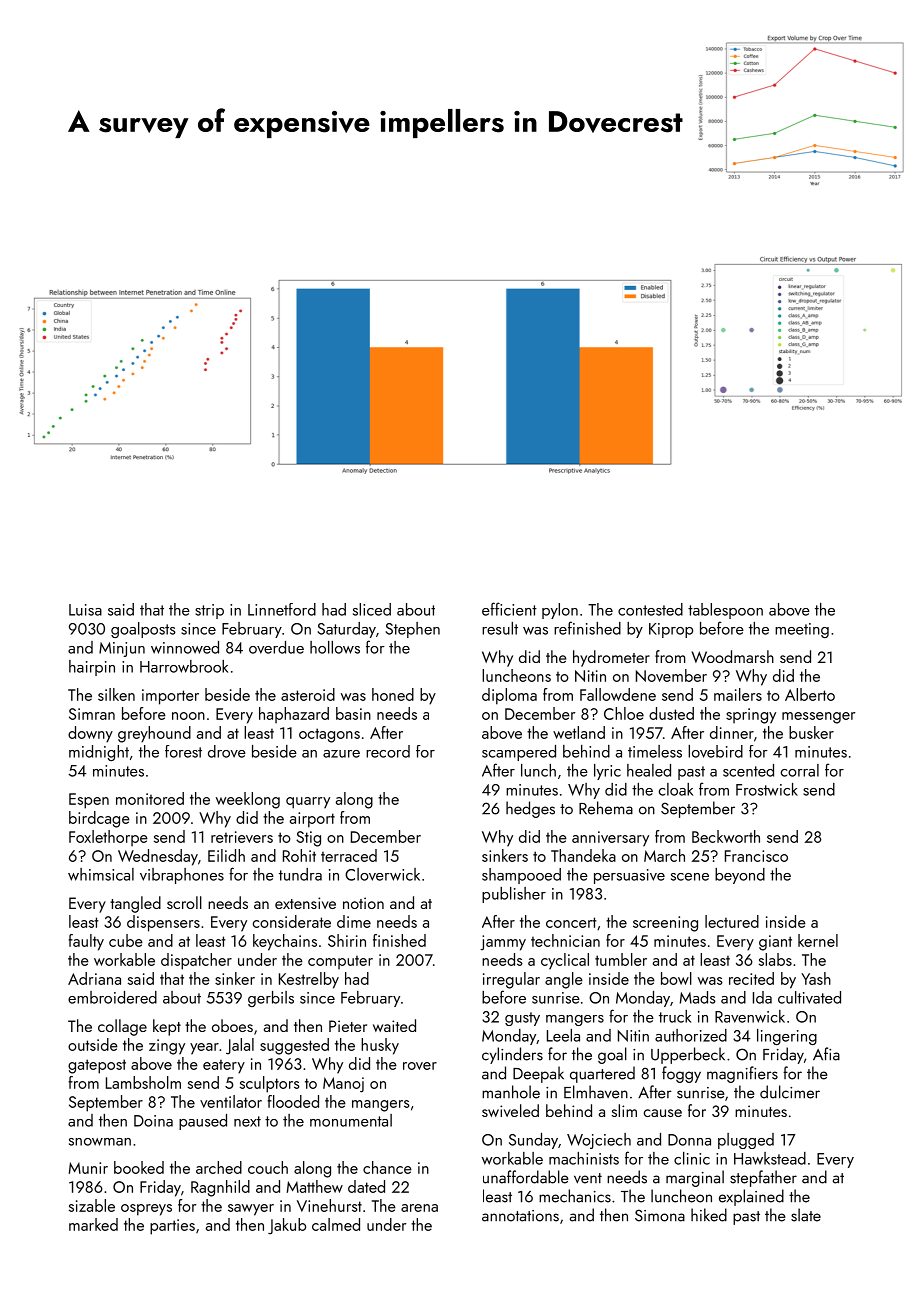 Image resolution: width=924 pixels, height=1308 pixels. Describe the element at coordinates (336, 1224) in the screenshot. I see `calmed` at that location.
